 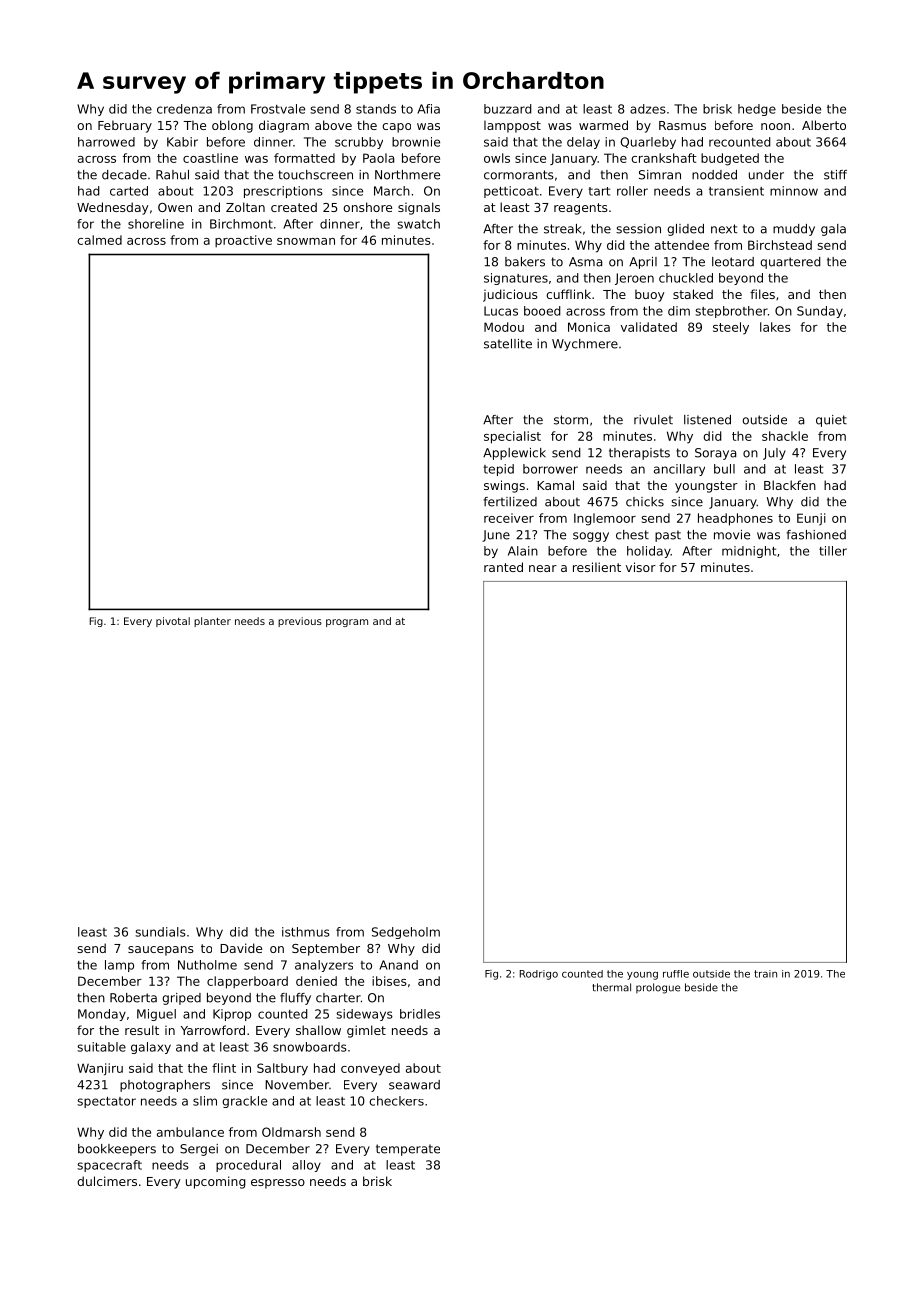 What do you see at coordinates (794, 230) in the image?
I see `muddy` at bounding box center [794, 230].
